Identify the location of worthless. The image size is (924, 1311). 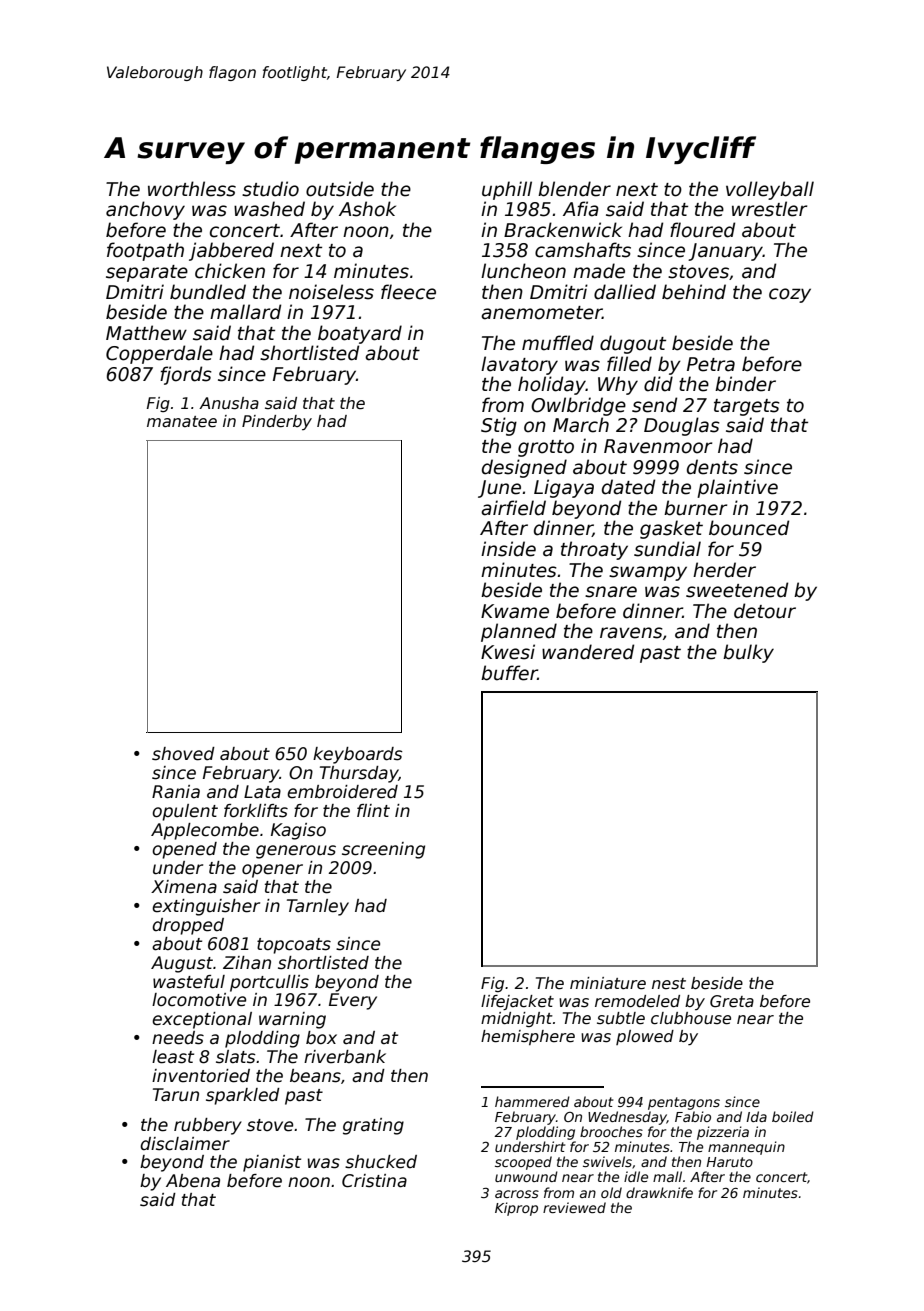
(192, 189).
